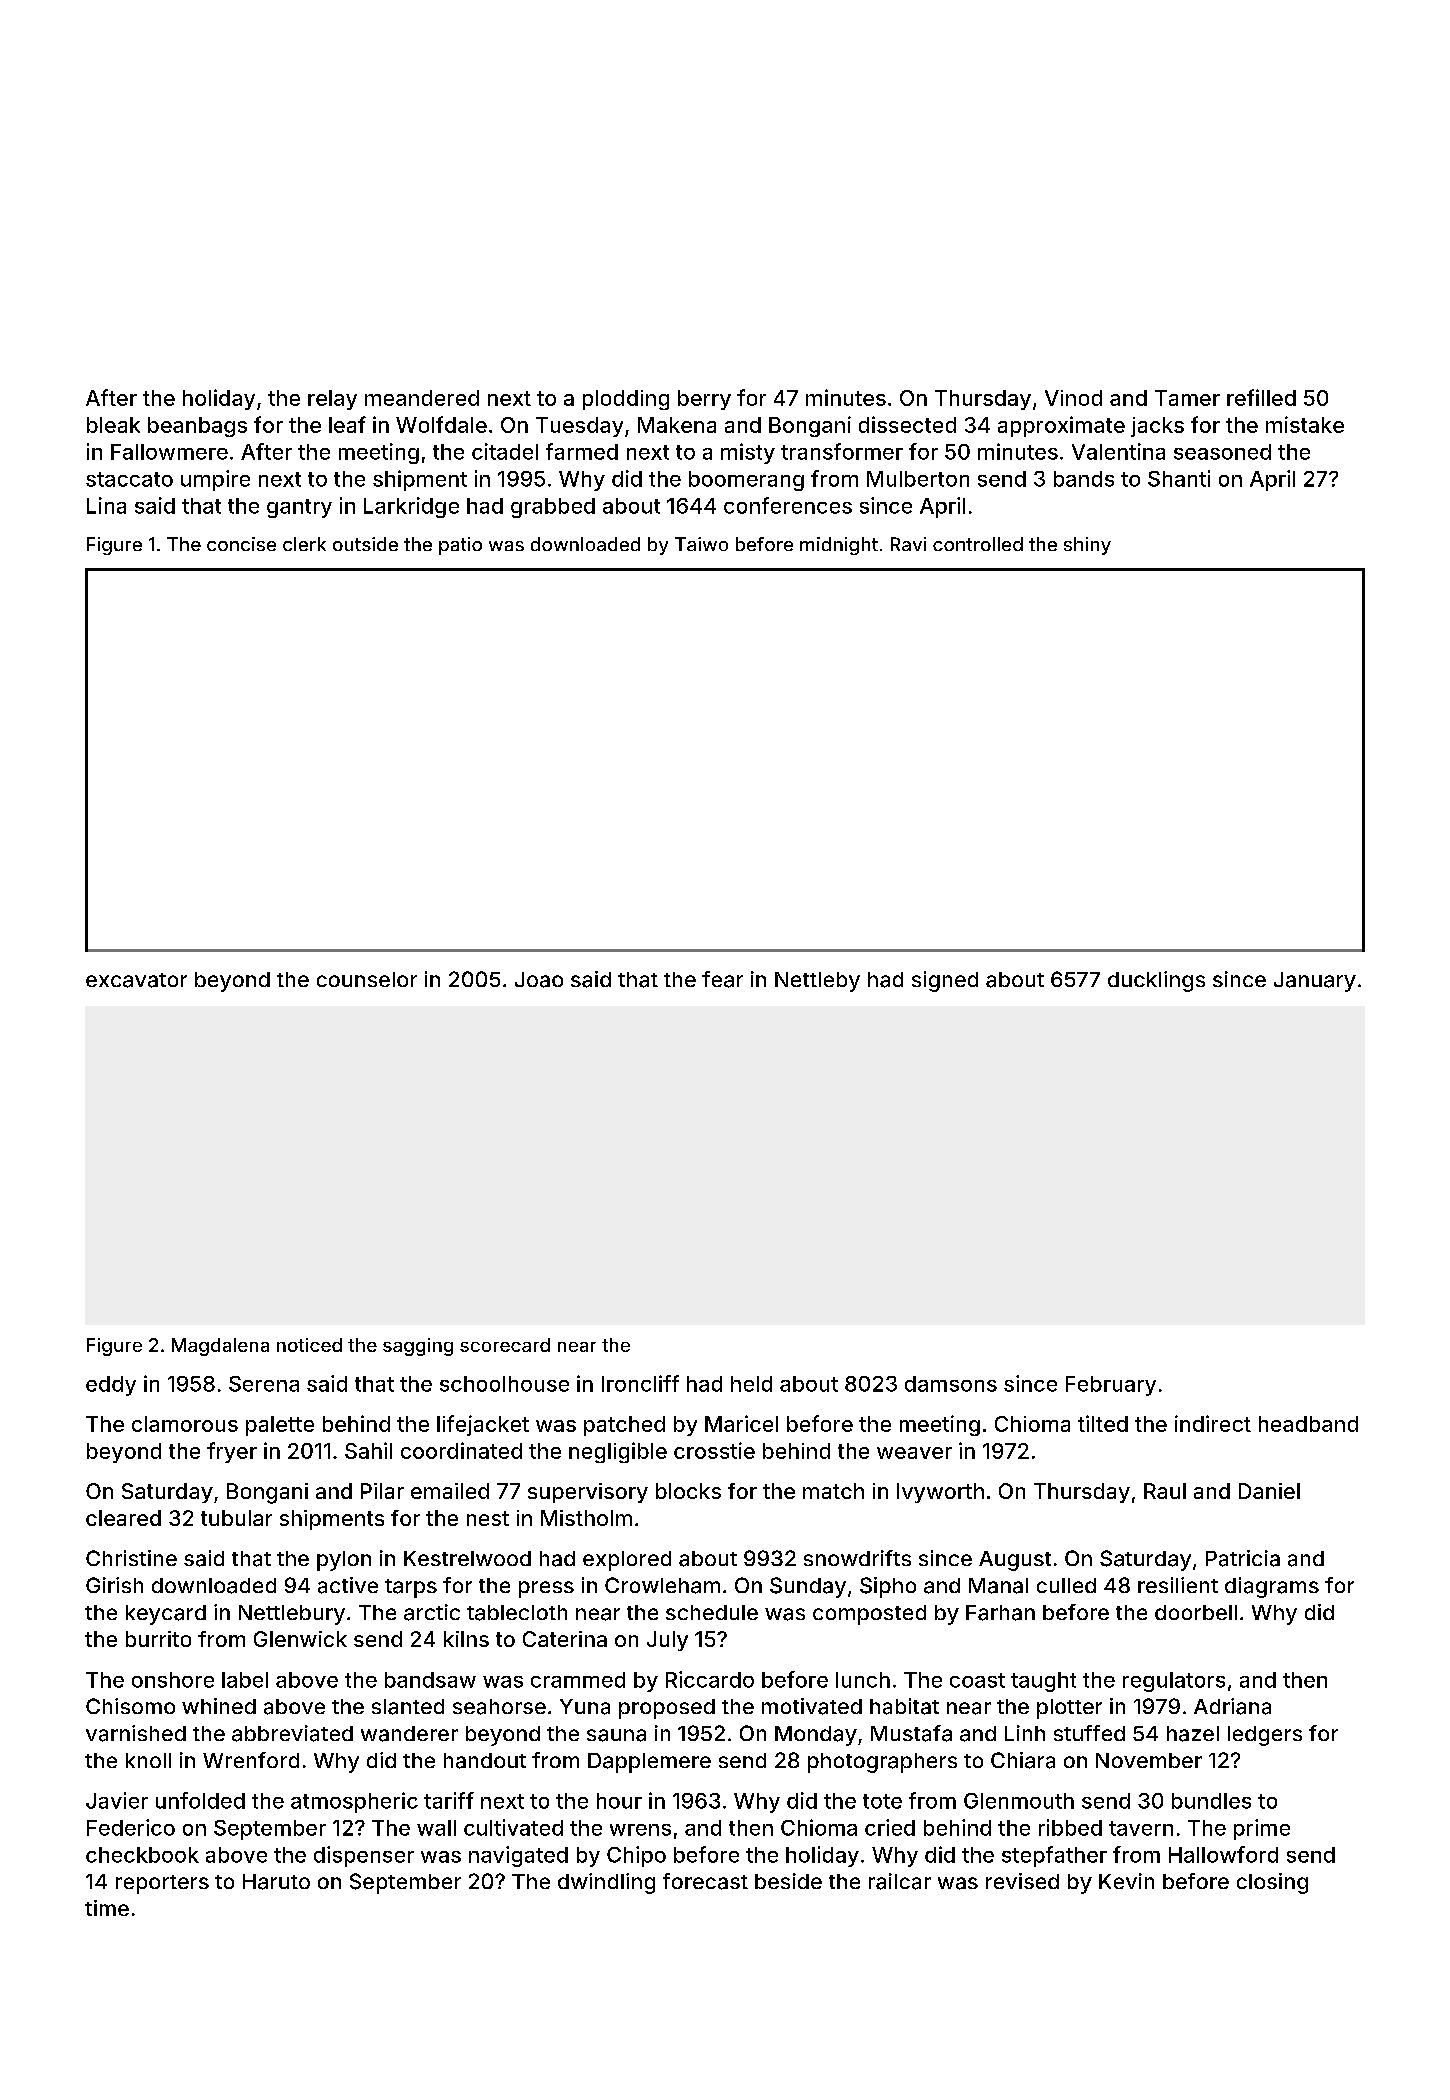  Describe the element at coordinates (908, 544) in the page. I see `Ravi` at that location.
